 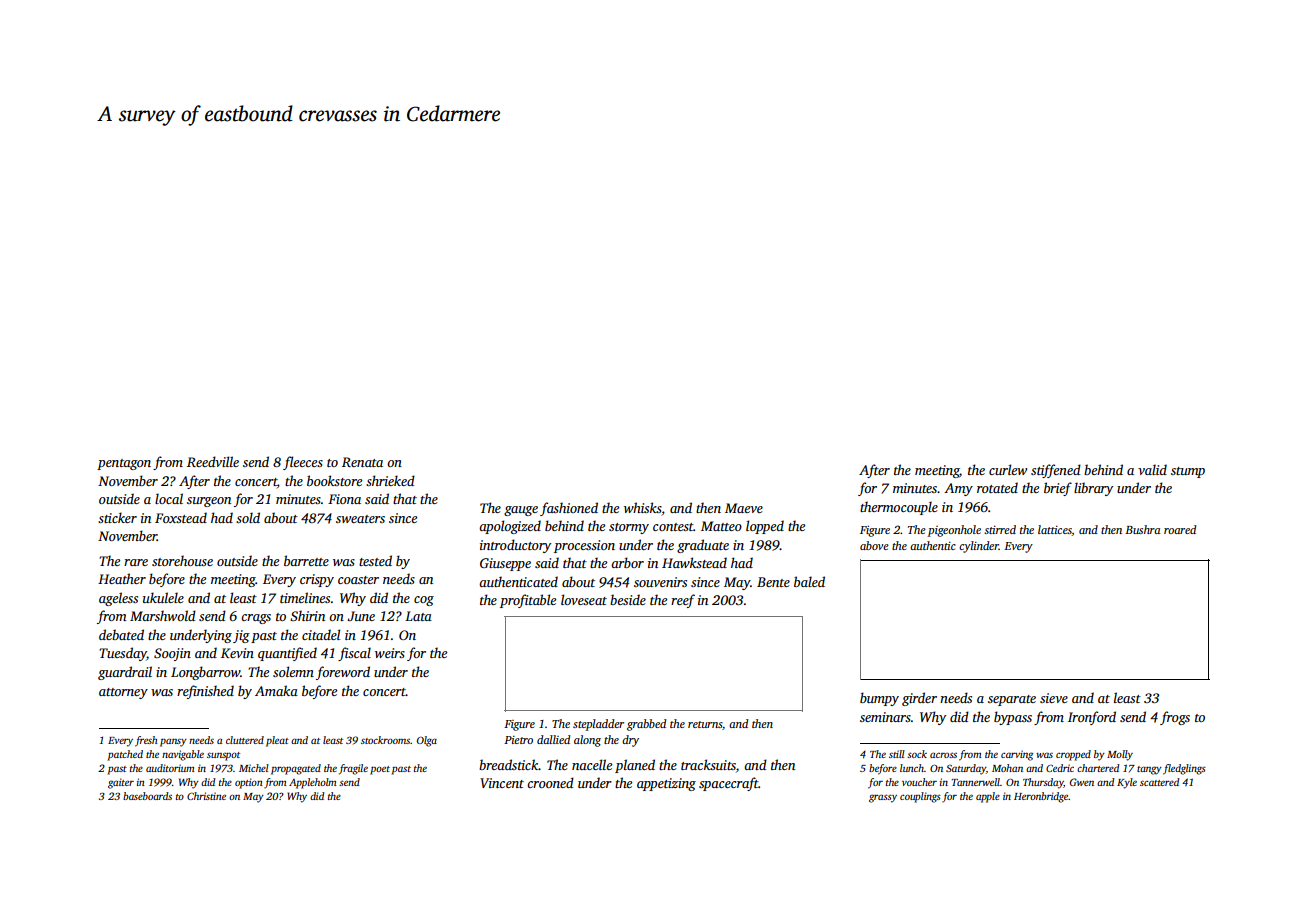 I want to click on curlew, so click(x=1008, y=469).
